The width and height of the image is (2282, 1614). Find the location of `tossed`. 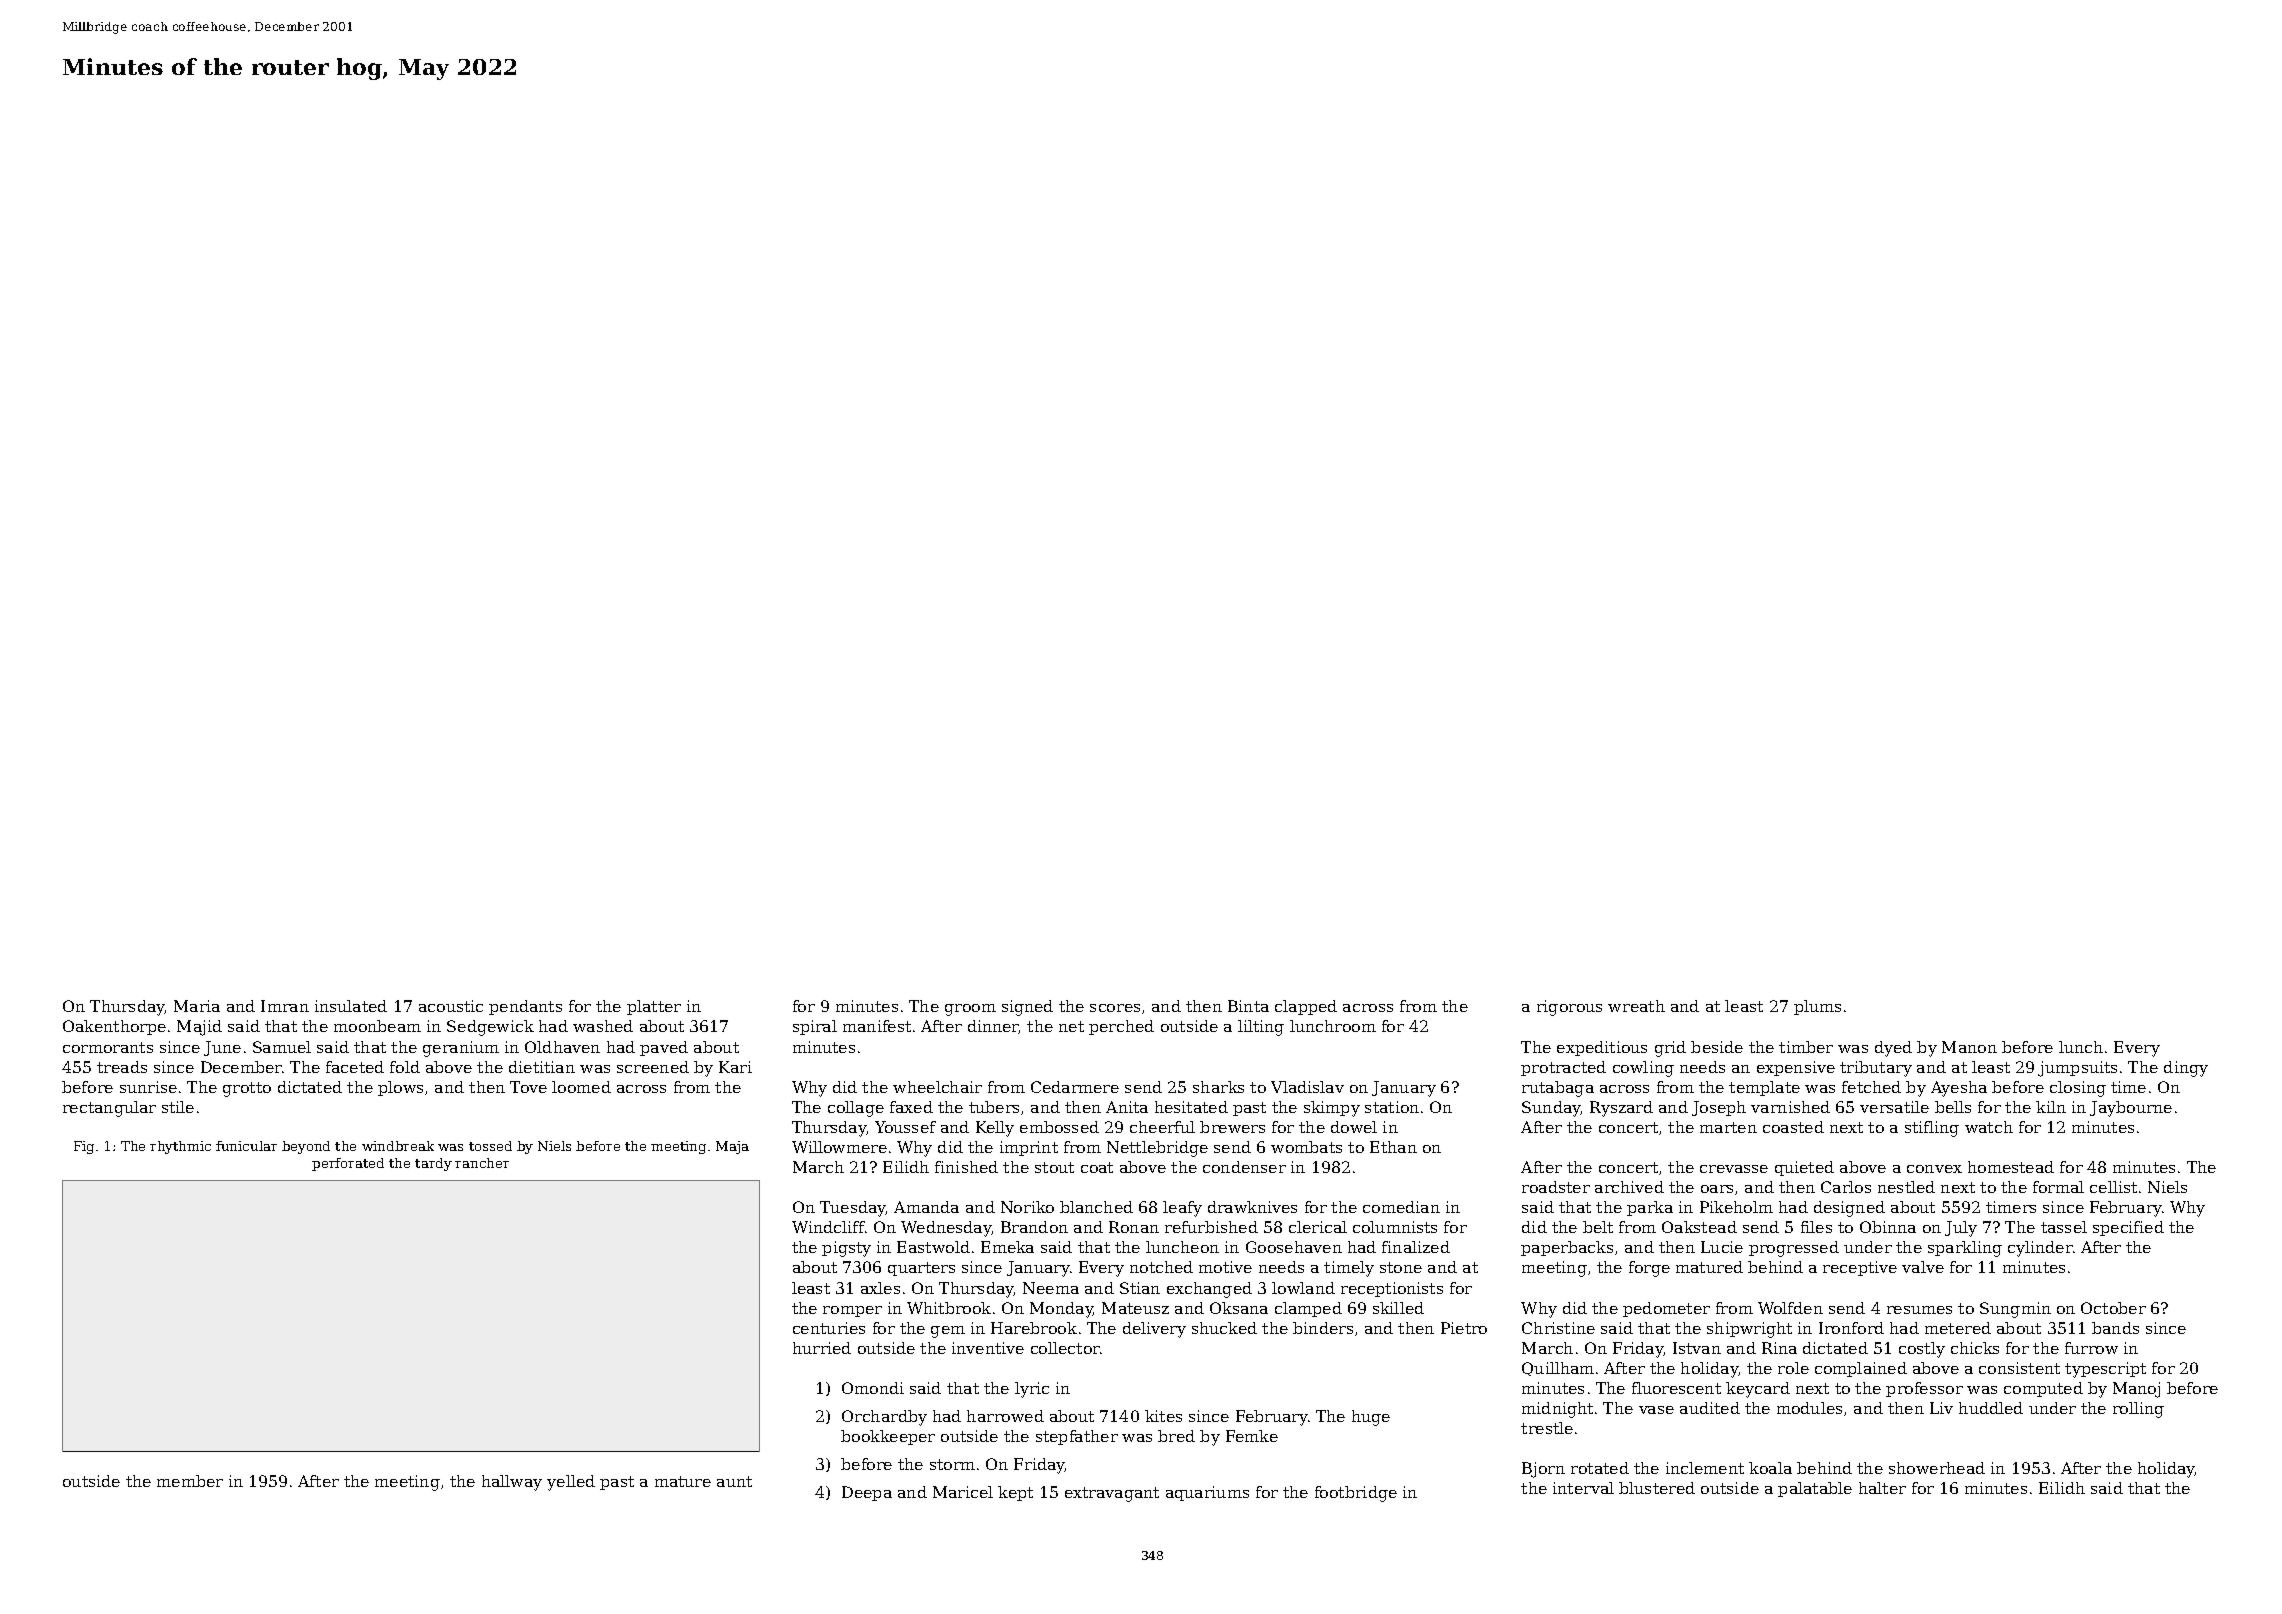

tossed is located at coordinates (490, 1146).
